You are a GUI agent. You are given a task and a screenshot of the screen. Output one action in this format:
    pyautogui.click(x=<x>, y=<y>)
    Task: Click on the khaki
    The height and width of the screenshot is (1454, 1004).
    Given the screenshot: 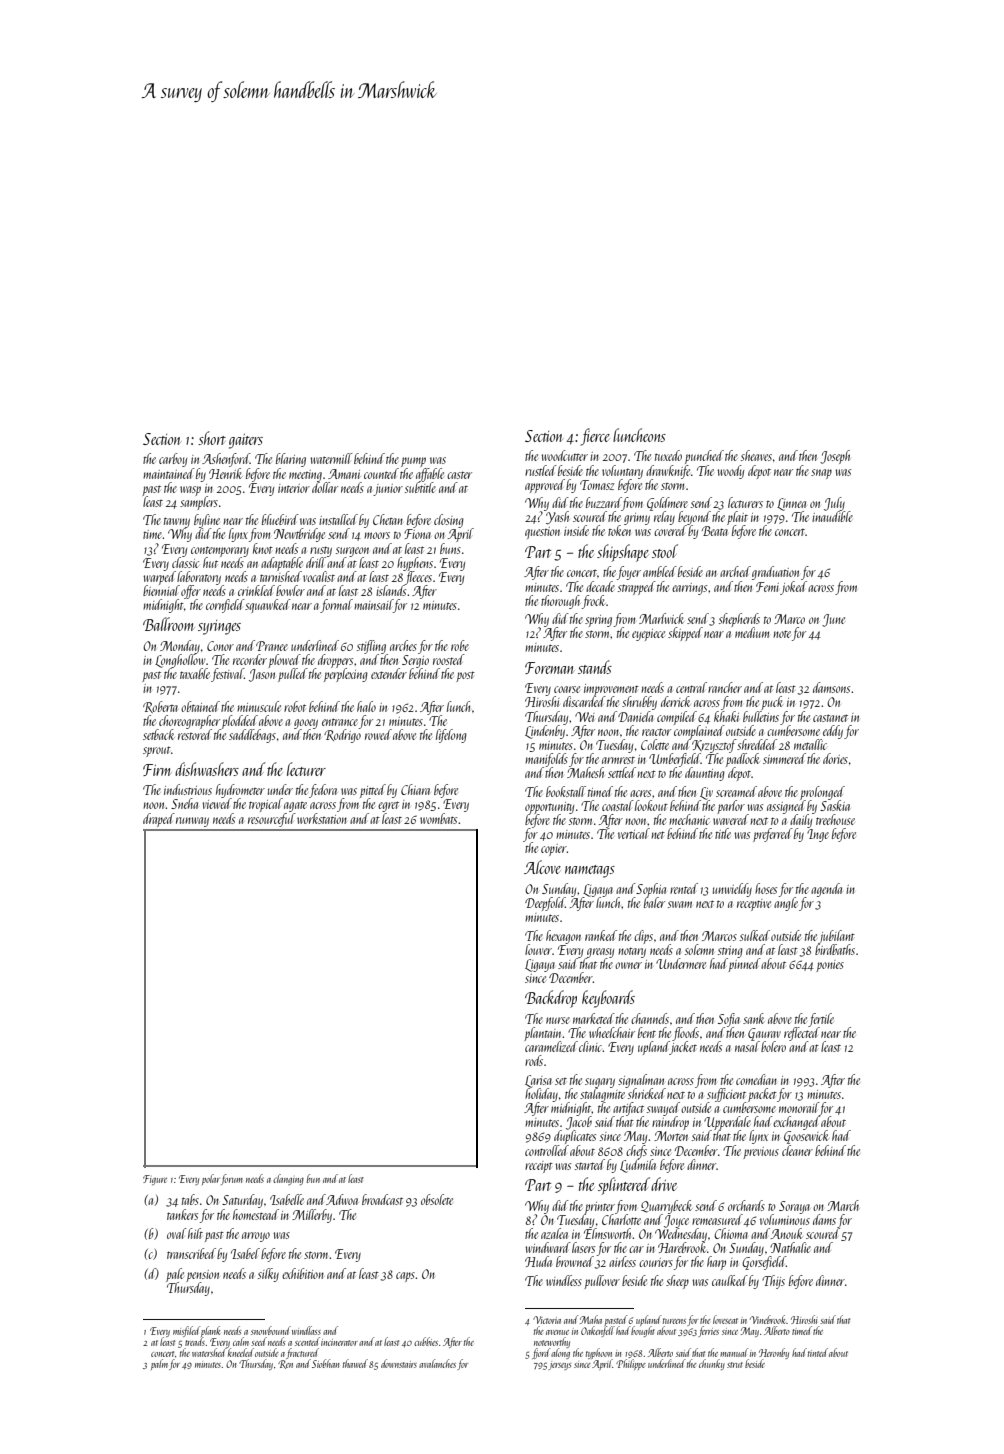 What is the action you would take?
    pyautogui.click(x=726, y=716)
